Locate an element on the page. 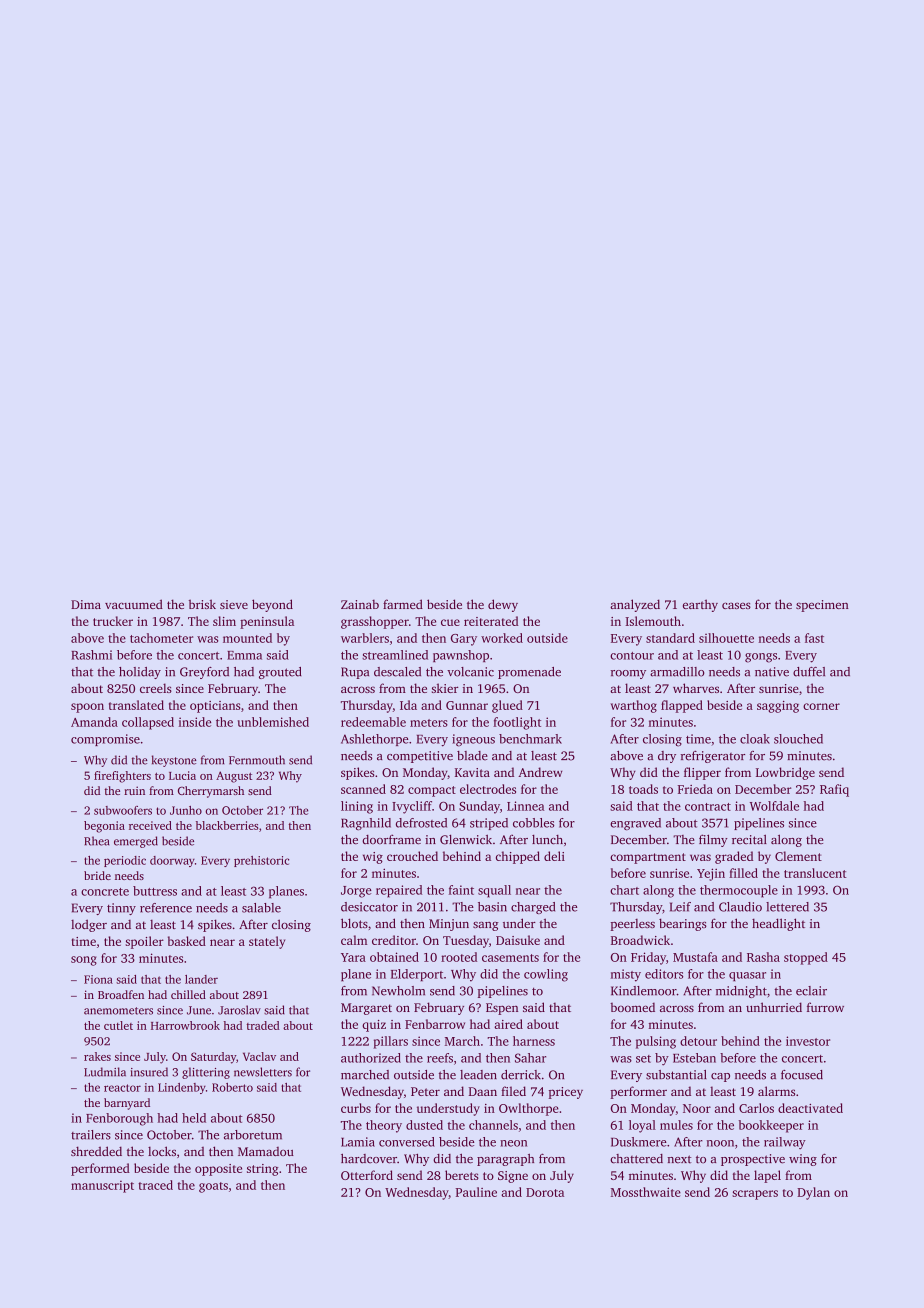 The height and width of the page is (1308, 924). traded is located at coordinates (263, 1025).
